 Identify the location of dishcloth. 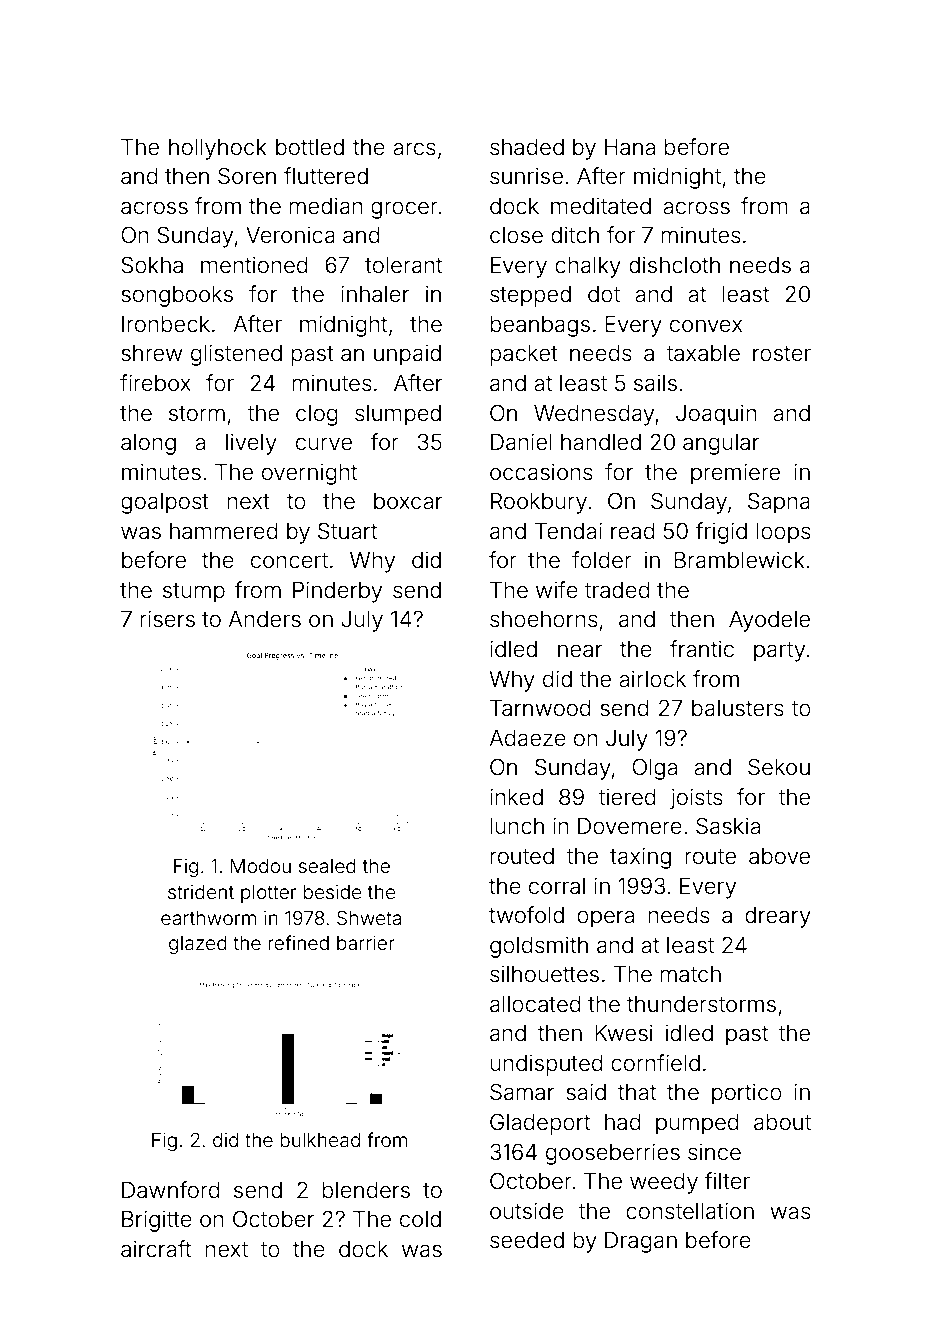
(674, 265).
